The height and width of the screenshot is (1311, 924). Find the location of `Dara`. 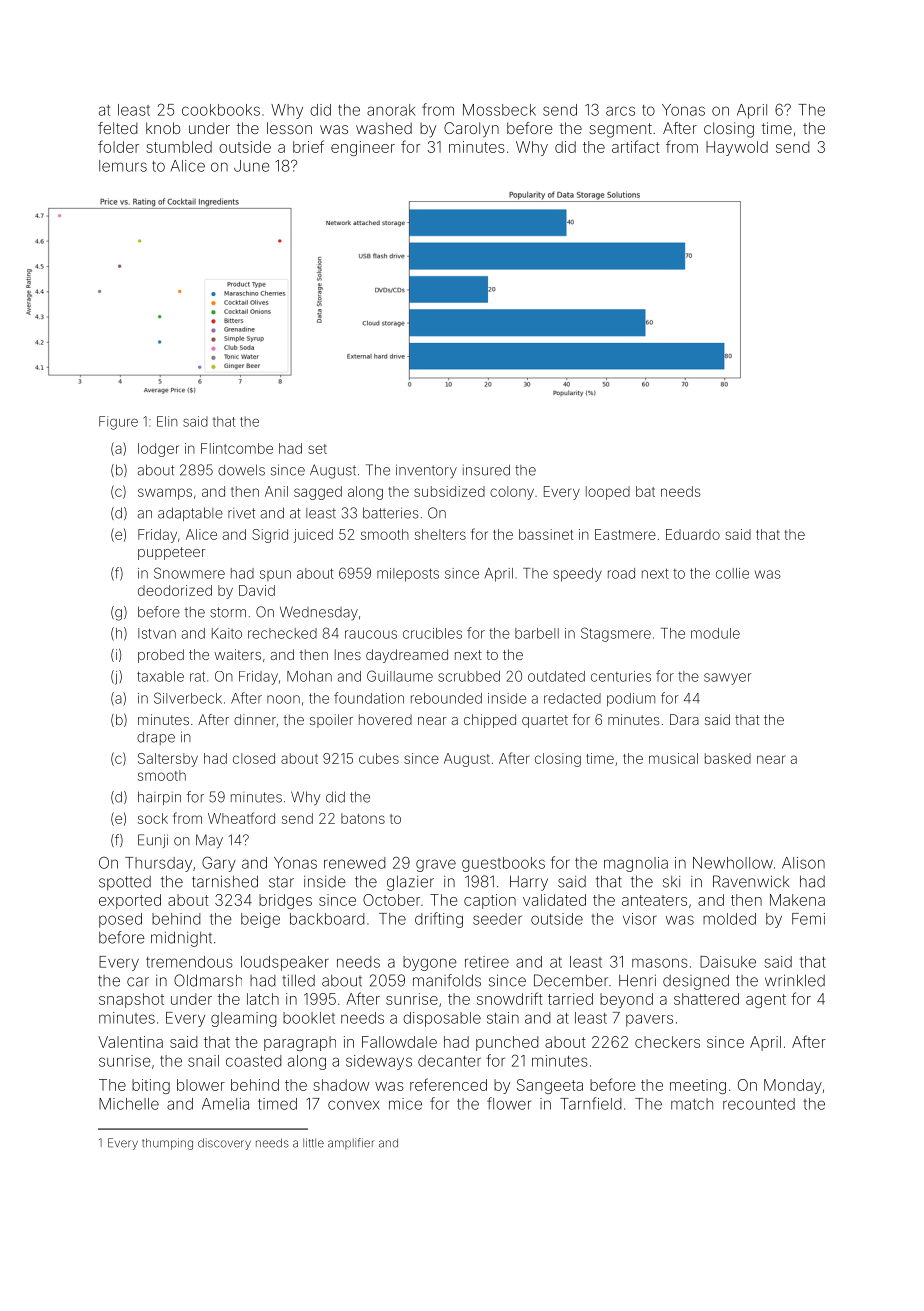

Dara is located at coordinates (684, 719).
